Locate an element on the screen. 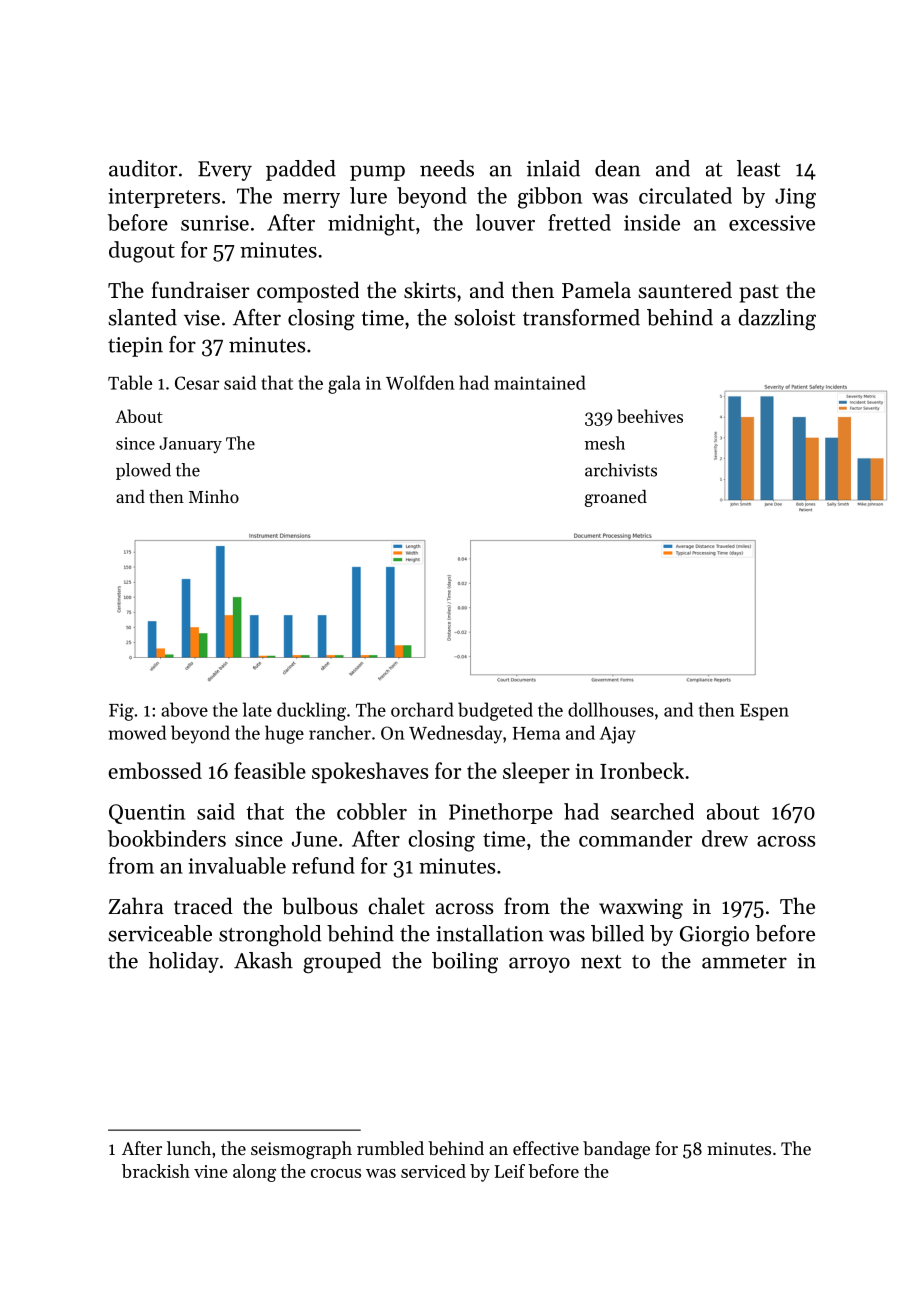  Wolfden is located at coordinates (420, 382).
